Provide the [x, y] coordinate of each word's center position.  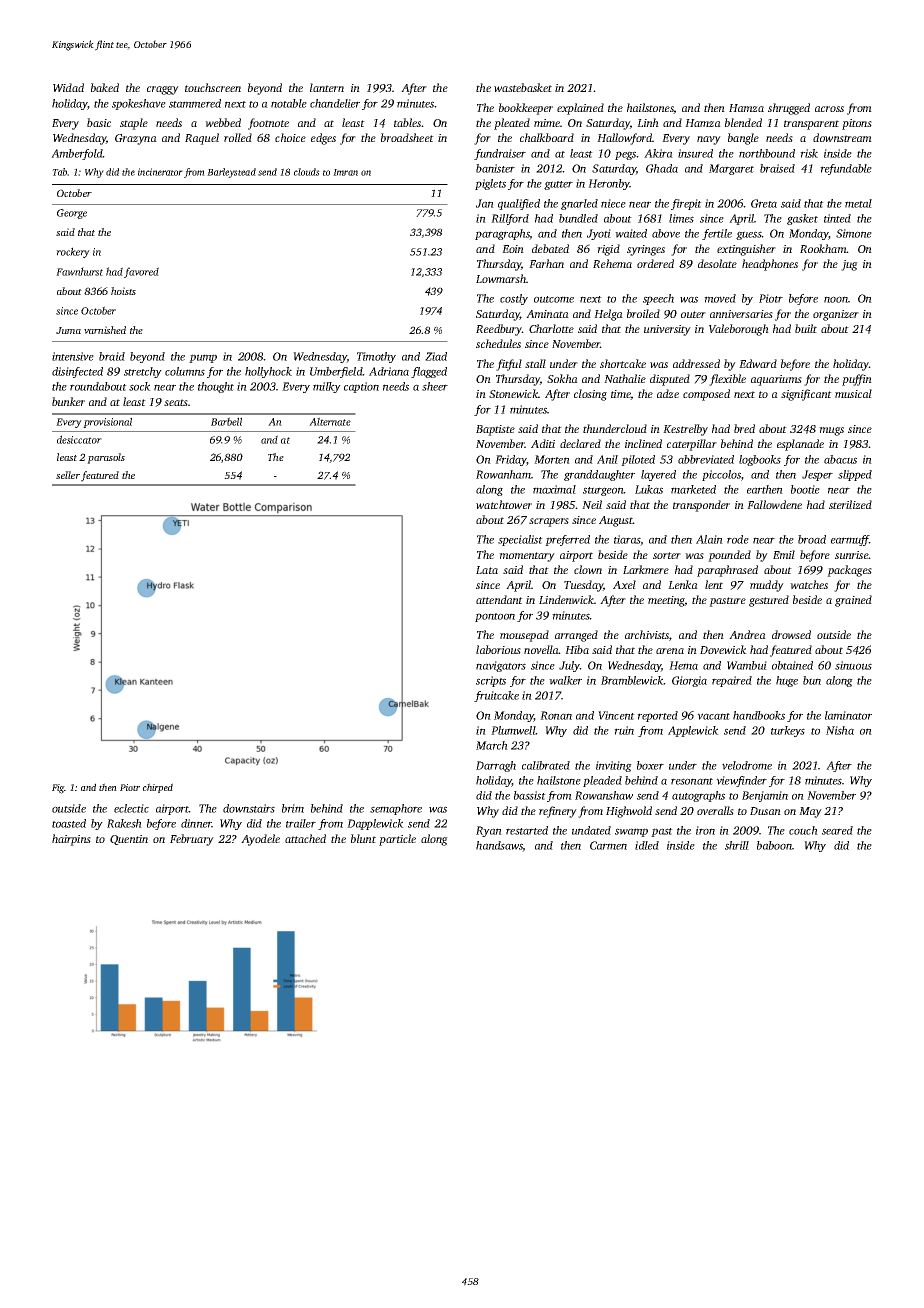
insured [695, 153]
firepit [686, 204]
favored [141, 272]
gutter [558, 185]
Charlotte [551, 328]
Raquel [202, 139]
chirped [158, 788]
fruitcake [496, 696]
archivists [647, 634]
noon [836, 299]
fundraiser [500, 154]
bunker [68, 401]
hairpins [71, 840]
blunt [363, 838]
